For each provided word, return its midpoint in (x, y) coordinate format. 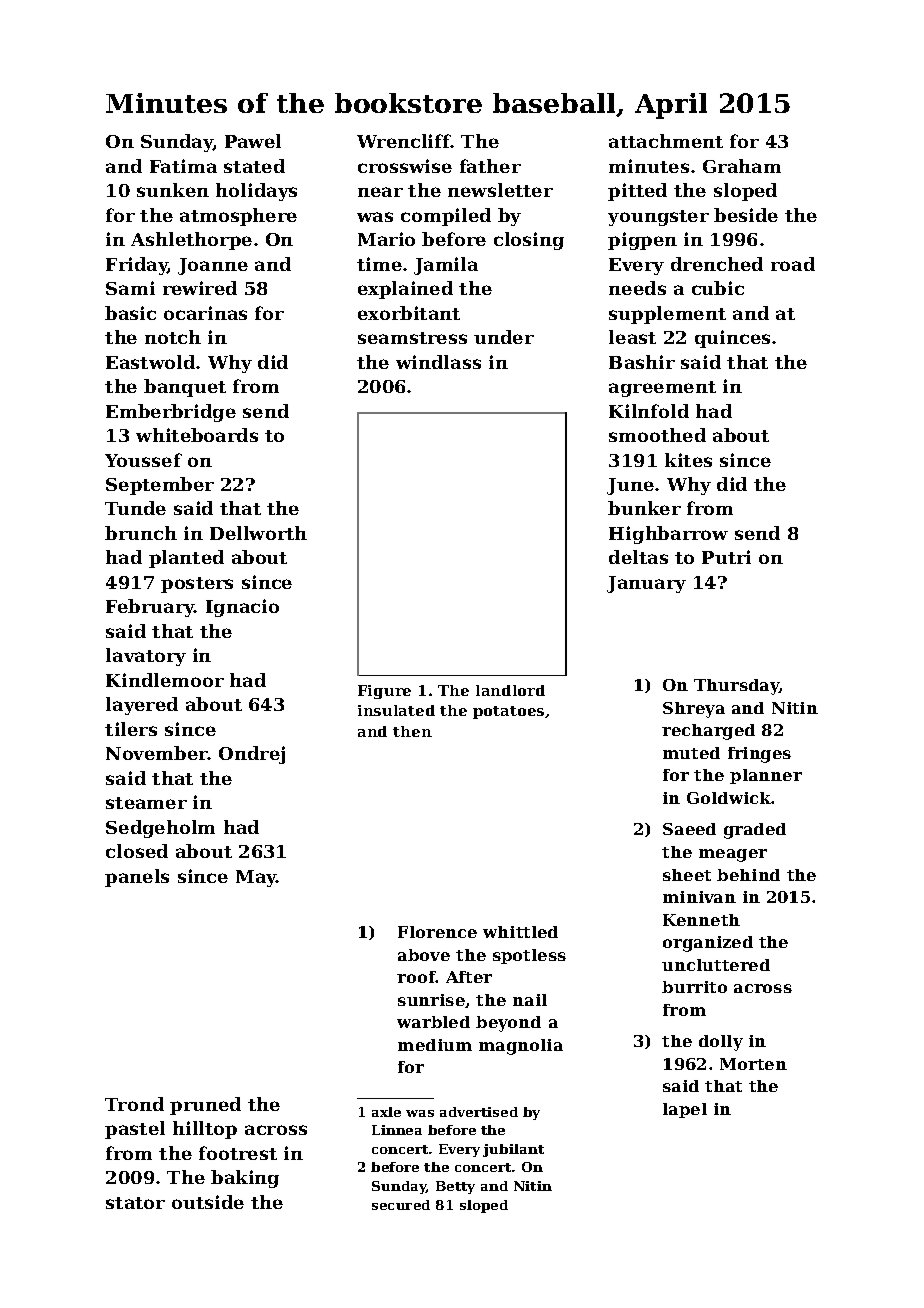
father (490, 166)
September (160, 486)
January (646, 584)
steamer (146, 803)
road (793, 264)
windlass (438, 362)
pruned (205, 1106)
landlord (510, 690)
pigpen (642, 241)
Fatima (183, 166)
